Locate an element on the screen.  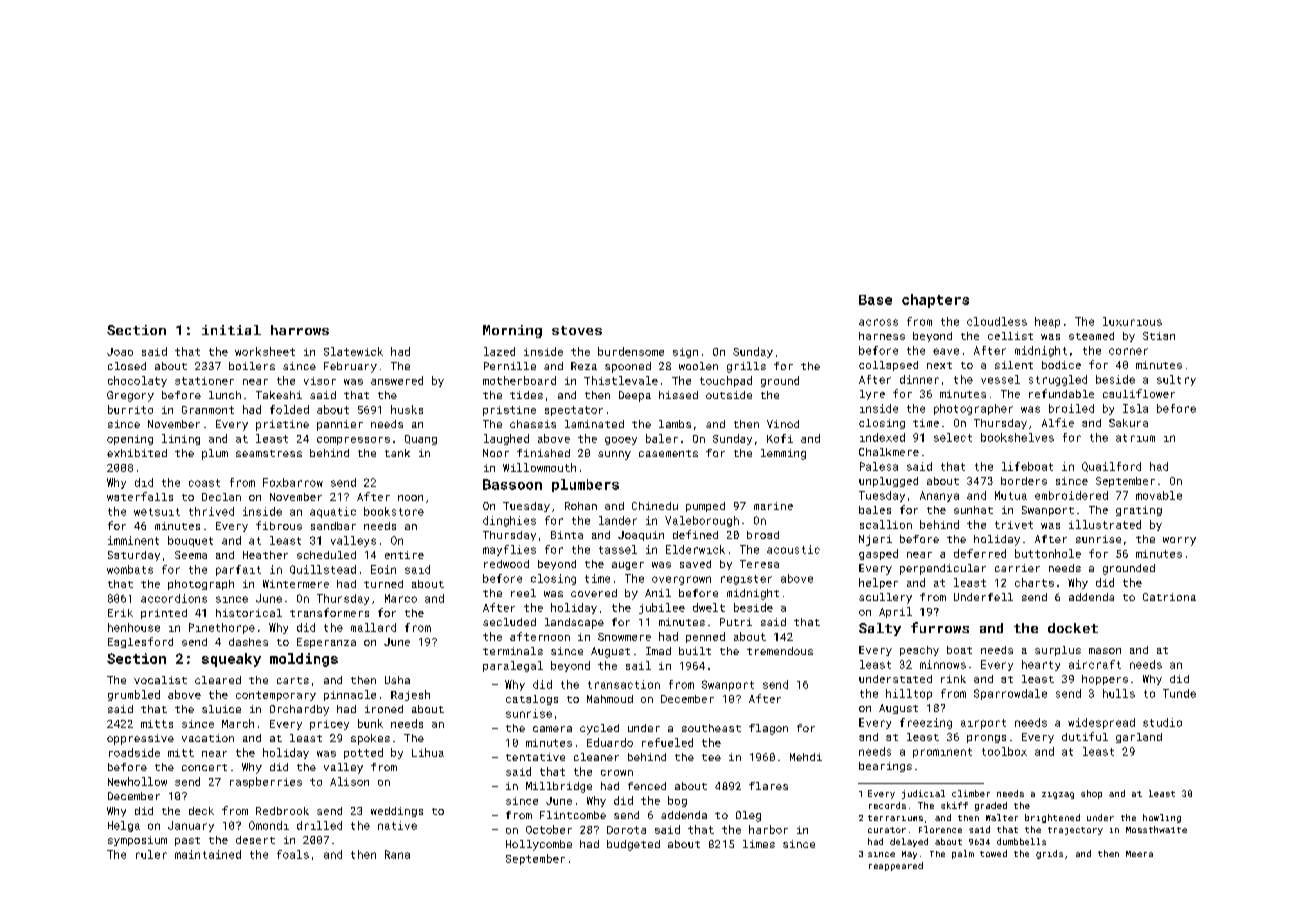
Foxbarrow is located at coordinates (293, 482).
